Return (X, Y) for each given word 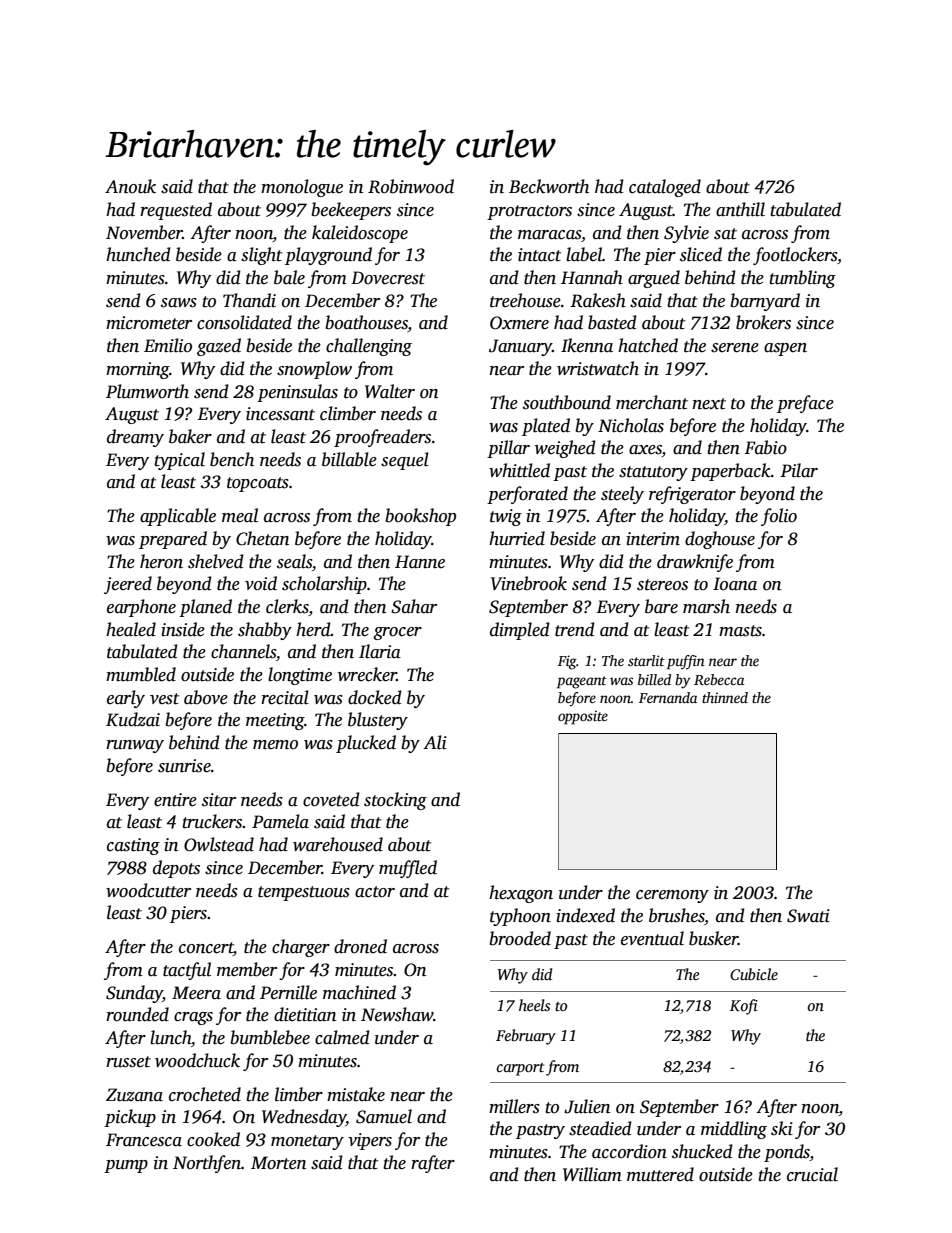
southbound (567, 402)
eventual (652, 938)
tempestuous (304, 893)
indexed (585, 915)
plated (546, 427)
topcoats (258, 484)
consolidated (244, 322)
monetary (307, 1142)
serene (735, 348)
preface (805, 404)
